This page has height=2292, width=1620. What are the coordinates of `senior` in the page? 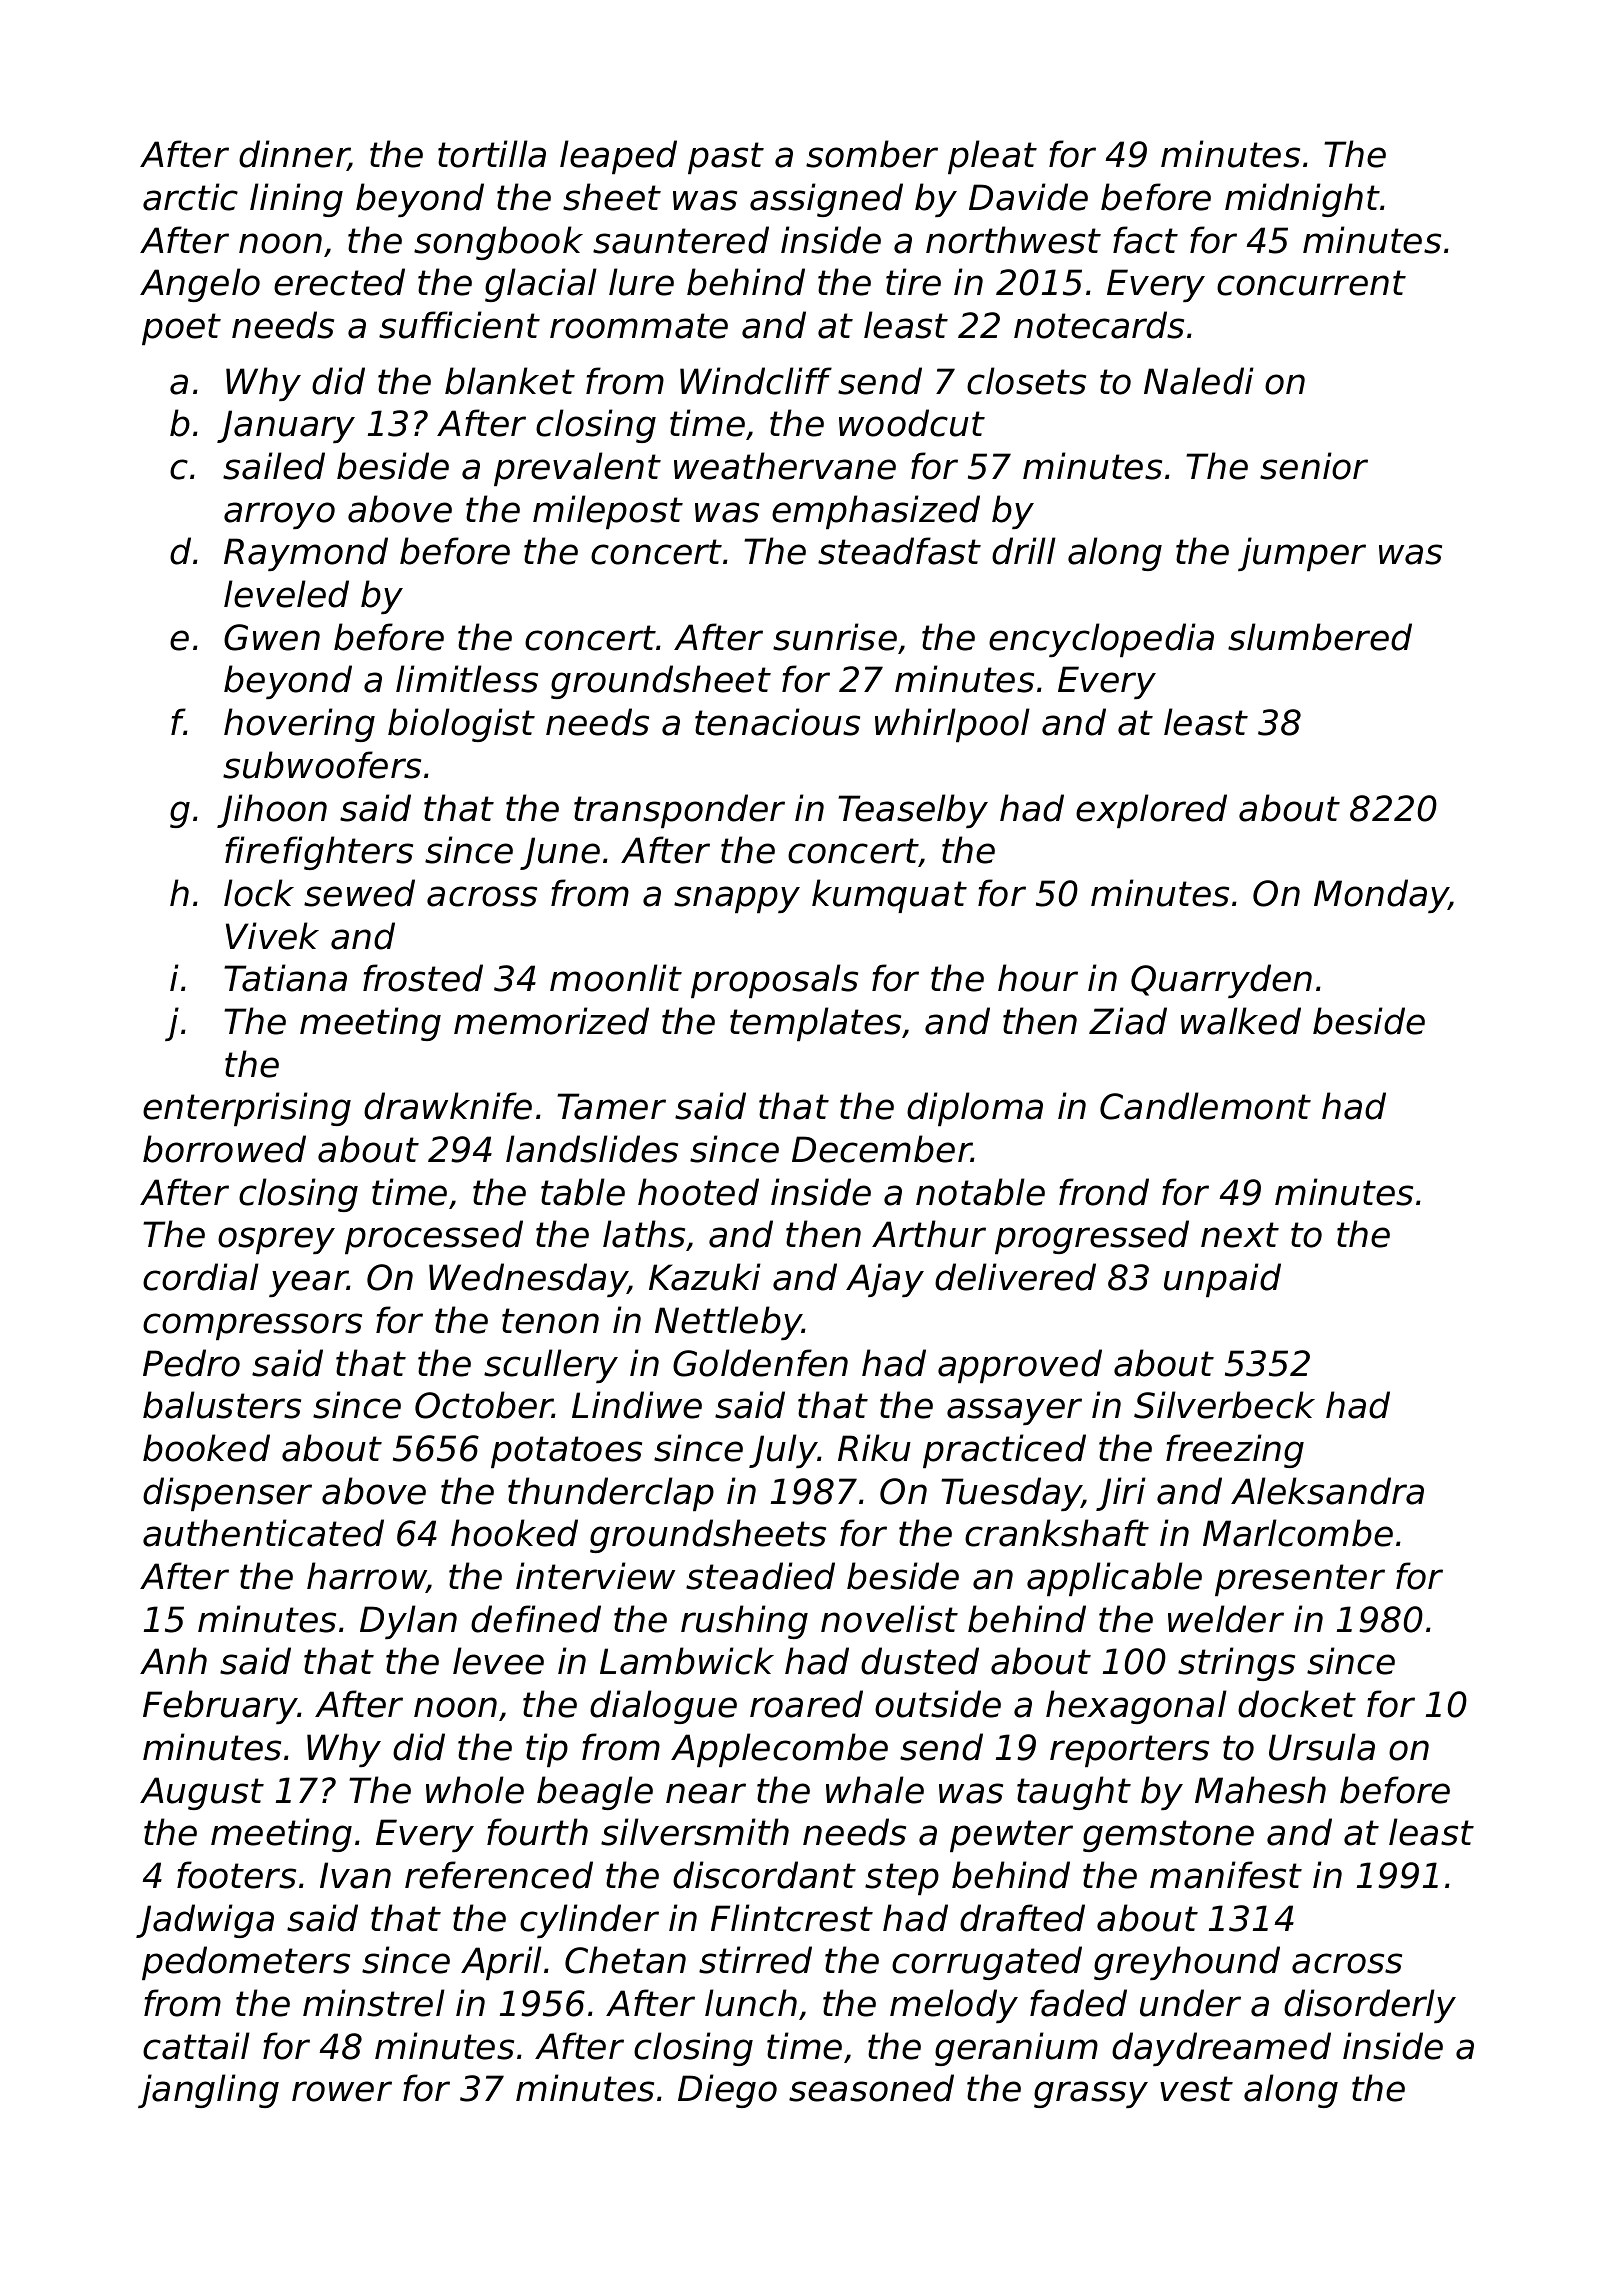 It's located at (1314, 466).
